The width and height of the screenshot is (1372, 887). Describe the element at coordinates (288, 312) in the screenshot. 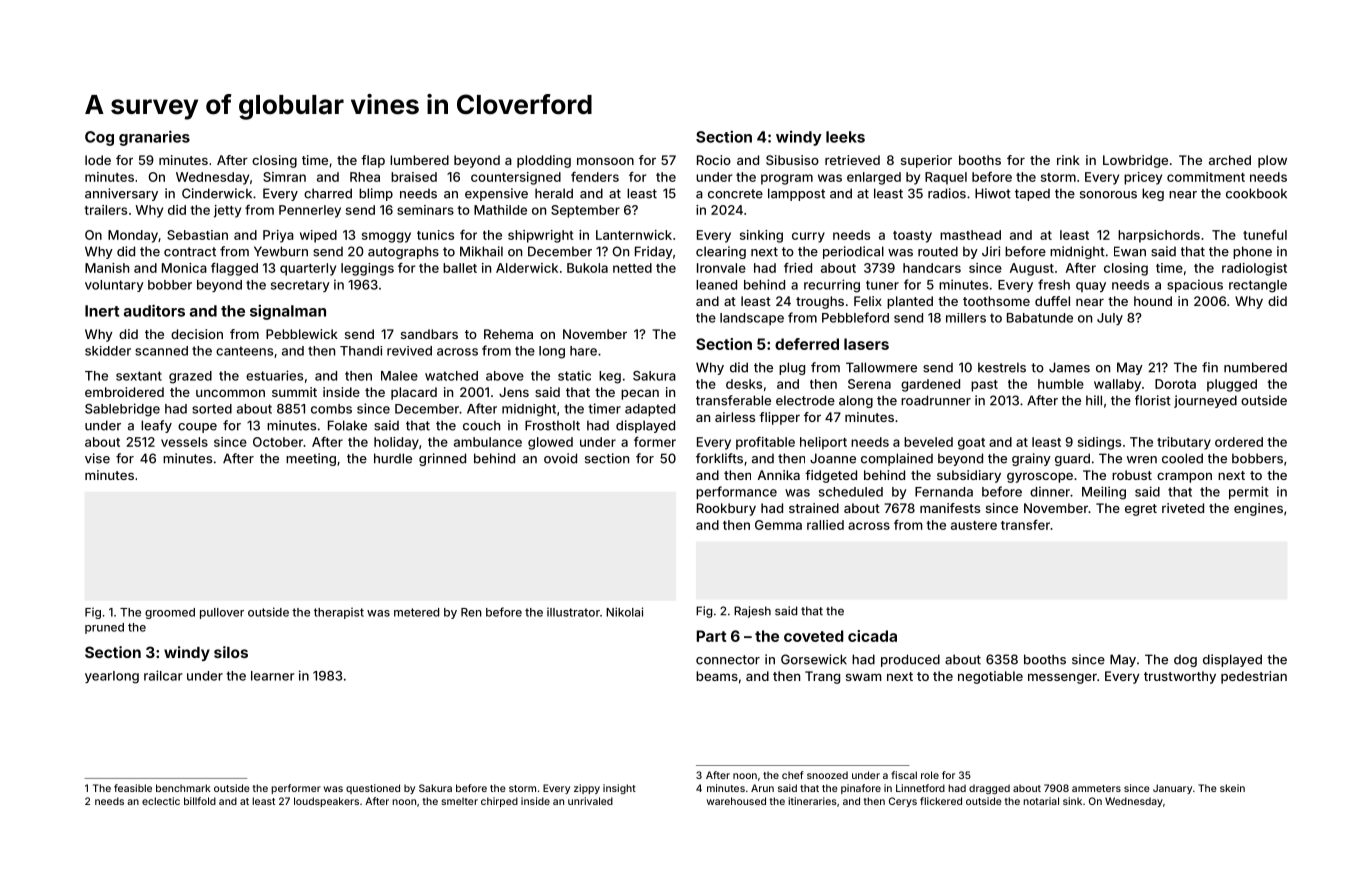

I see `signalman` at that location.
